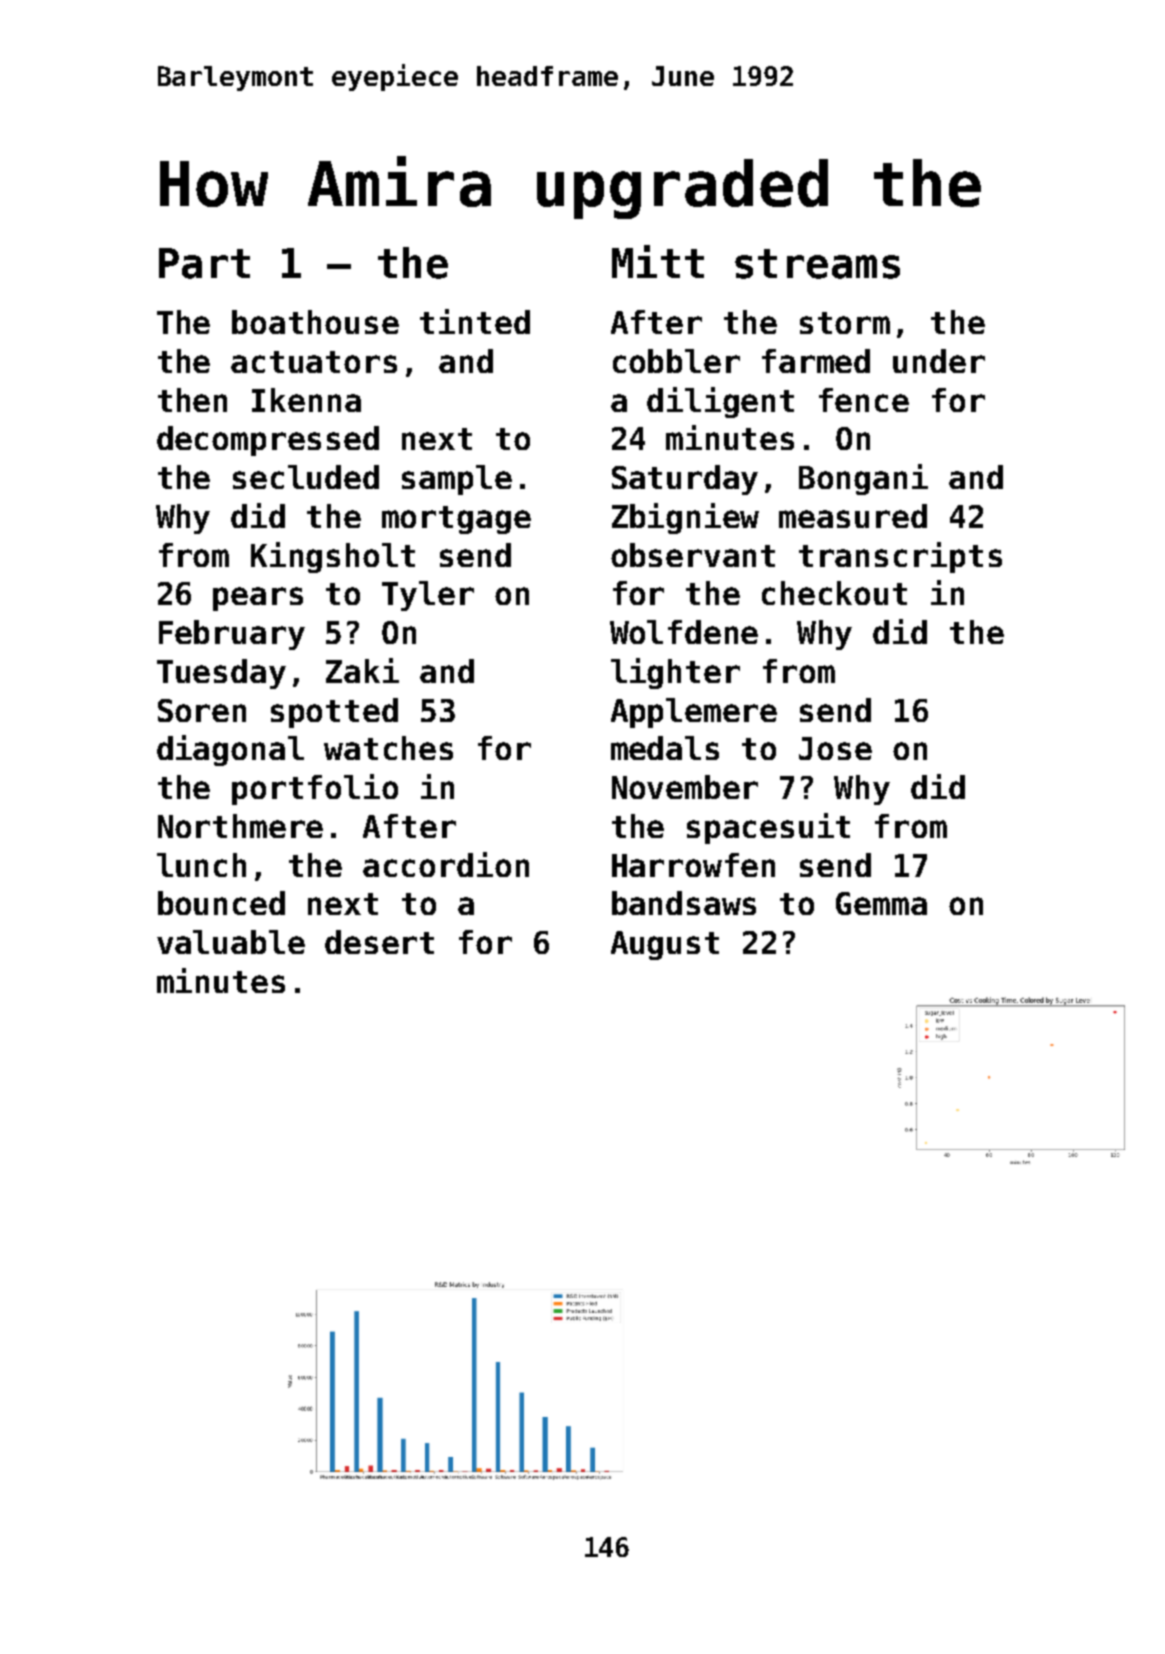 This image has width=1165, height=1654. Describe the element at coordinates (204, 263) in the image. I see `Part` at that location.
